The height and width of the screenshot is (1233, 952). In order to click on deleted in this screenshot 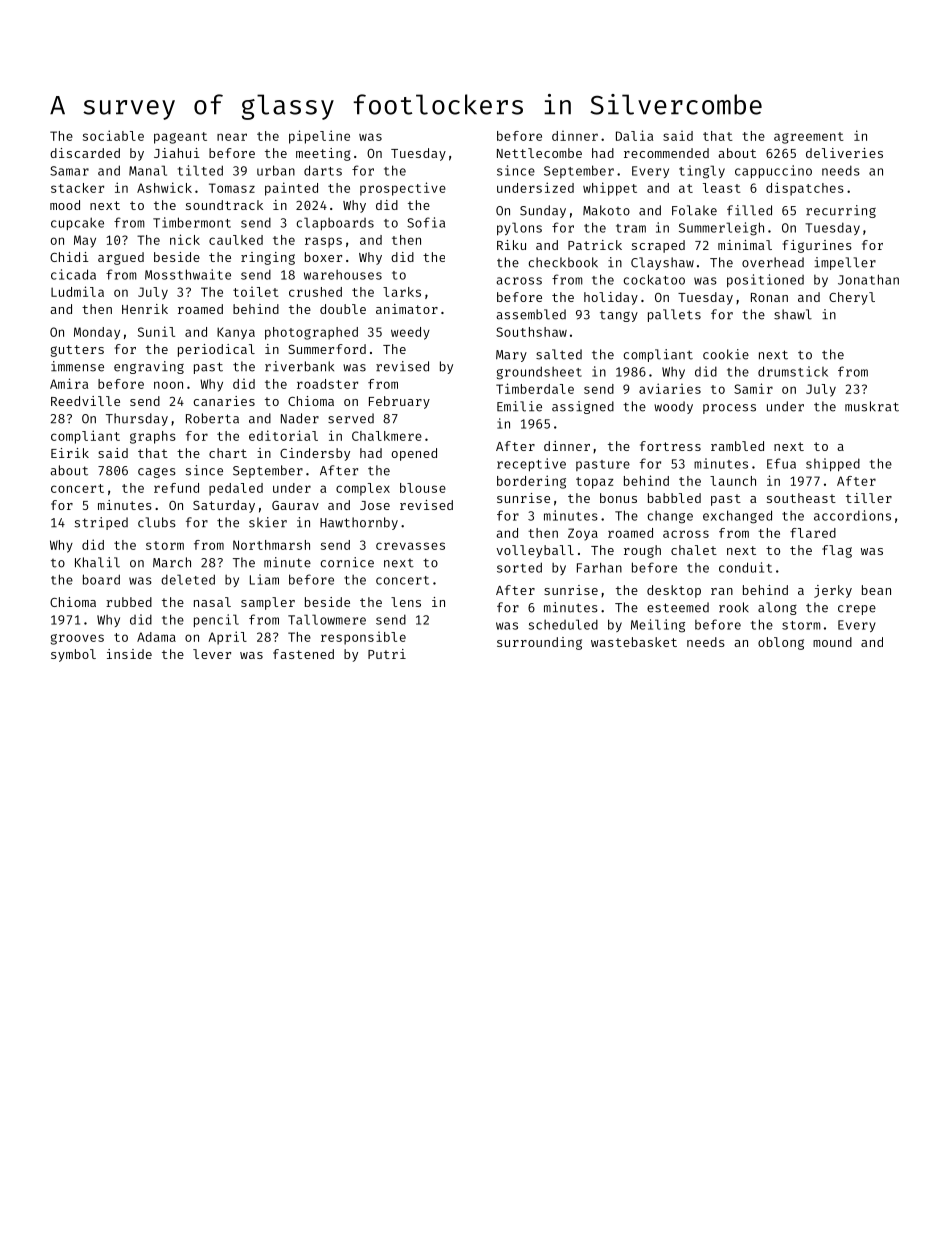, I will do `click(188, 579)`.
